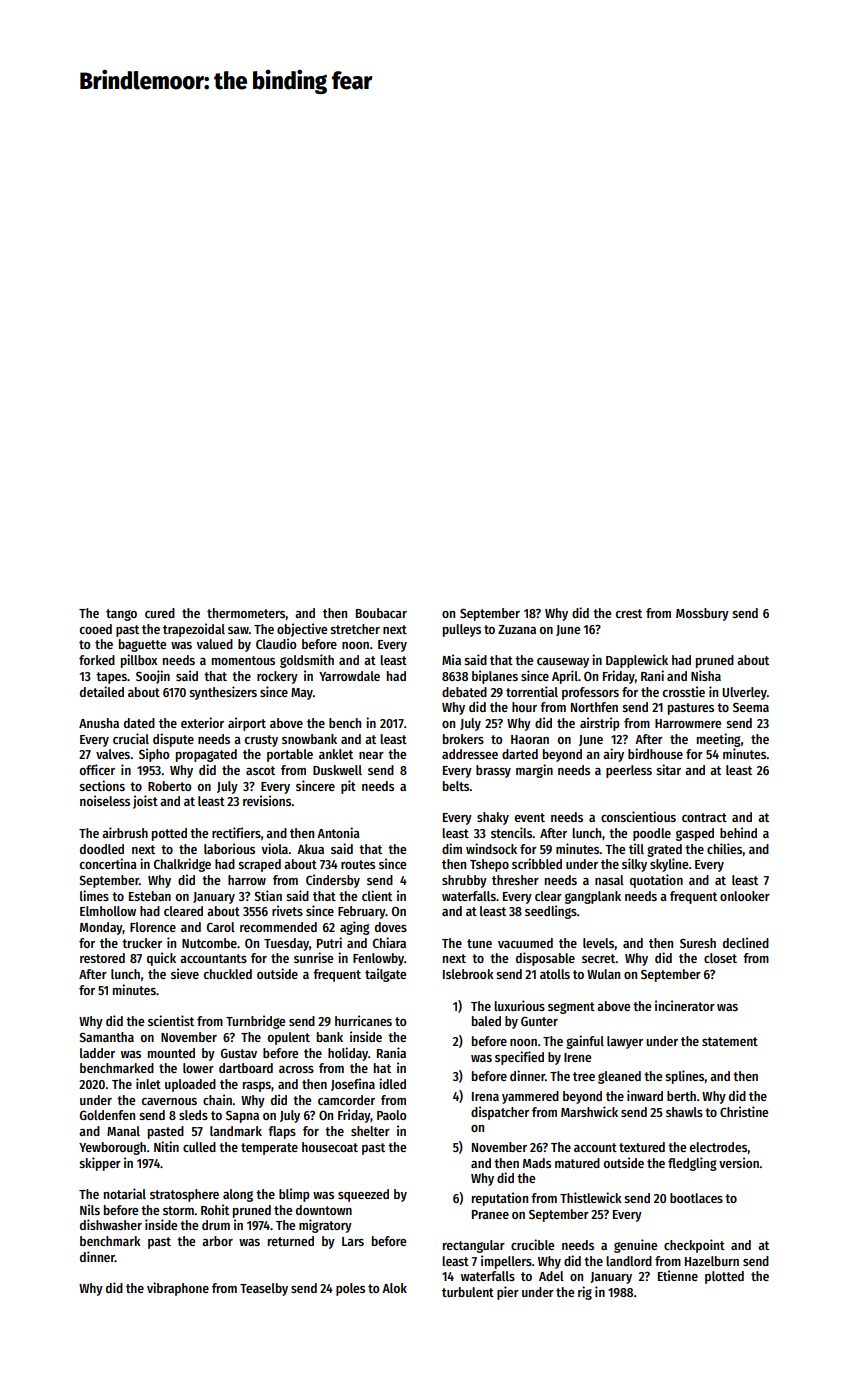 This screenshot has width=849, height=1400. I want to click on Nisha, so click(706, 675).
